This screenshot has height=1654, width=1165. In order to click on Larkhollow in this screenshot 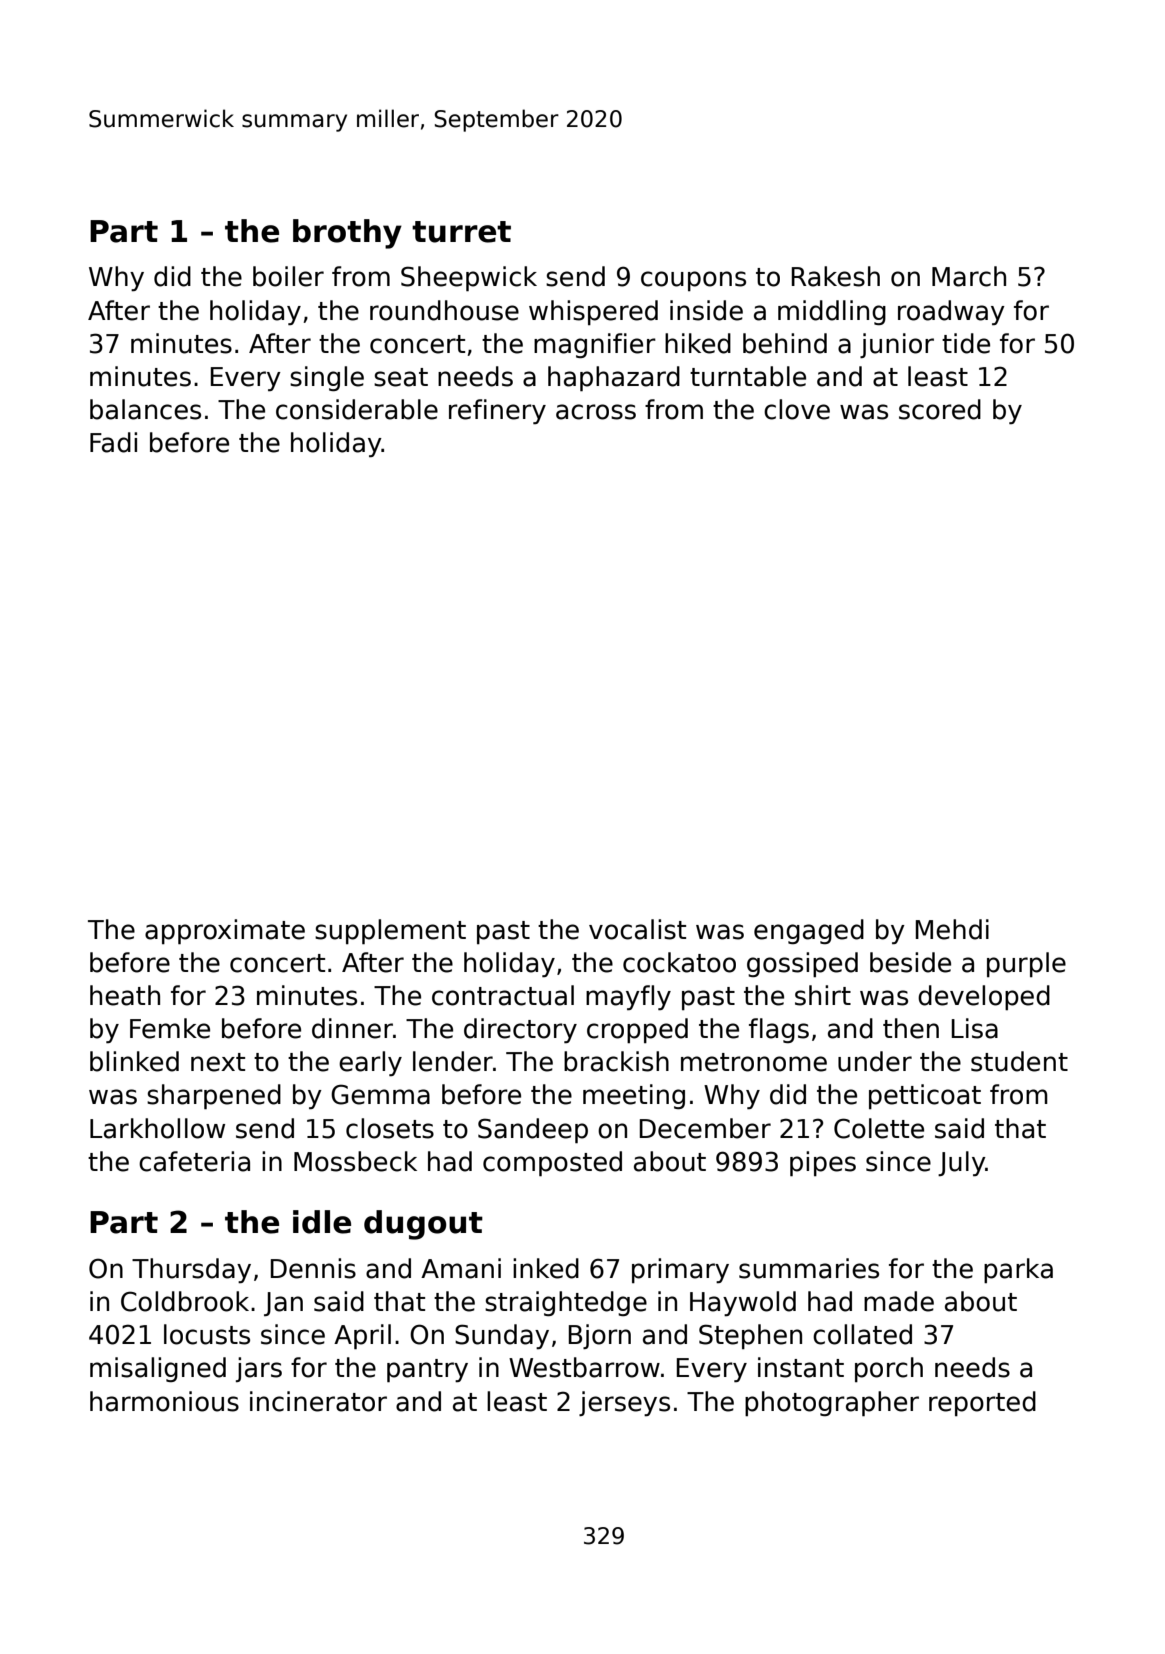, I will do `click(157, 1128)`.
